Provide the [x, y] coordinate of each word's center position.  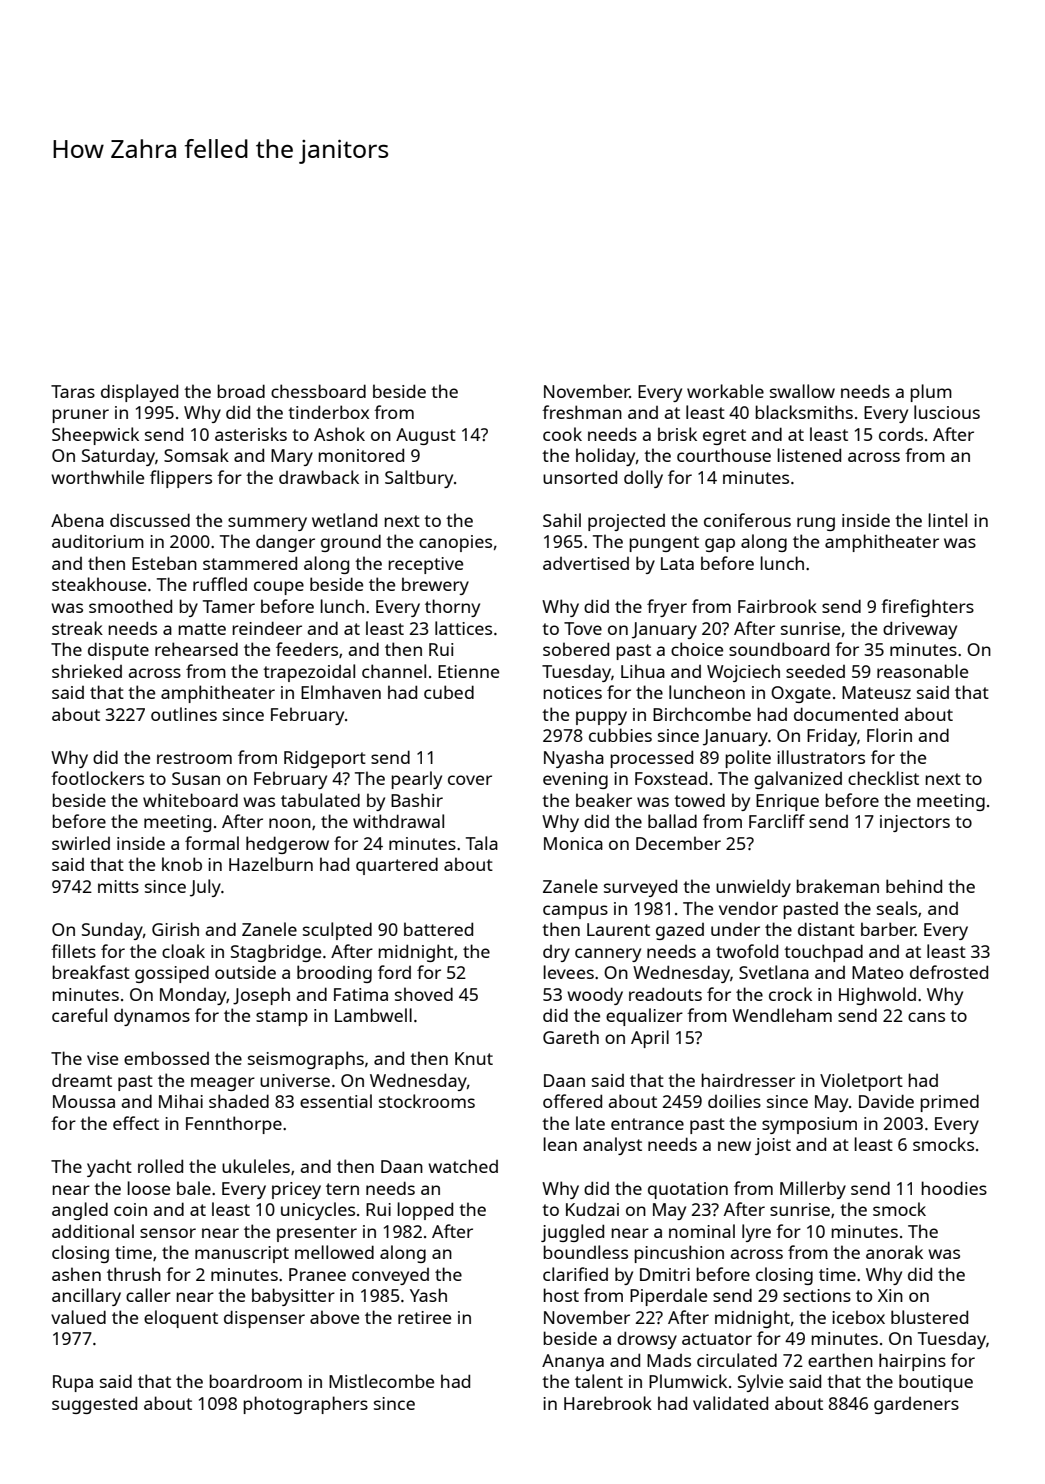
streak [77, 628]
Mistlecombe [381, 1381]
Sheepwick [95, 436]
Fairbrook [777, 606]
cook [562, 434]
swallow [802, 391]
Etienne [468, 671]
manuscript [242, 1254]
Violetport [861, 1082]
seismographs [306, 1060]
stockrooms [427, 1101]
